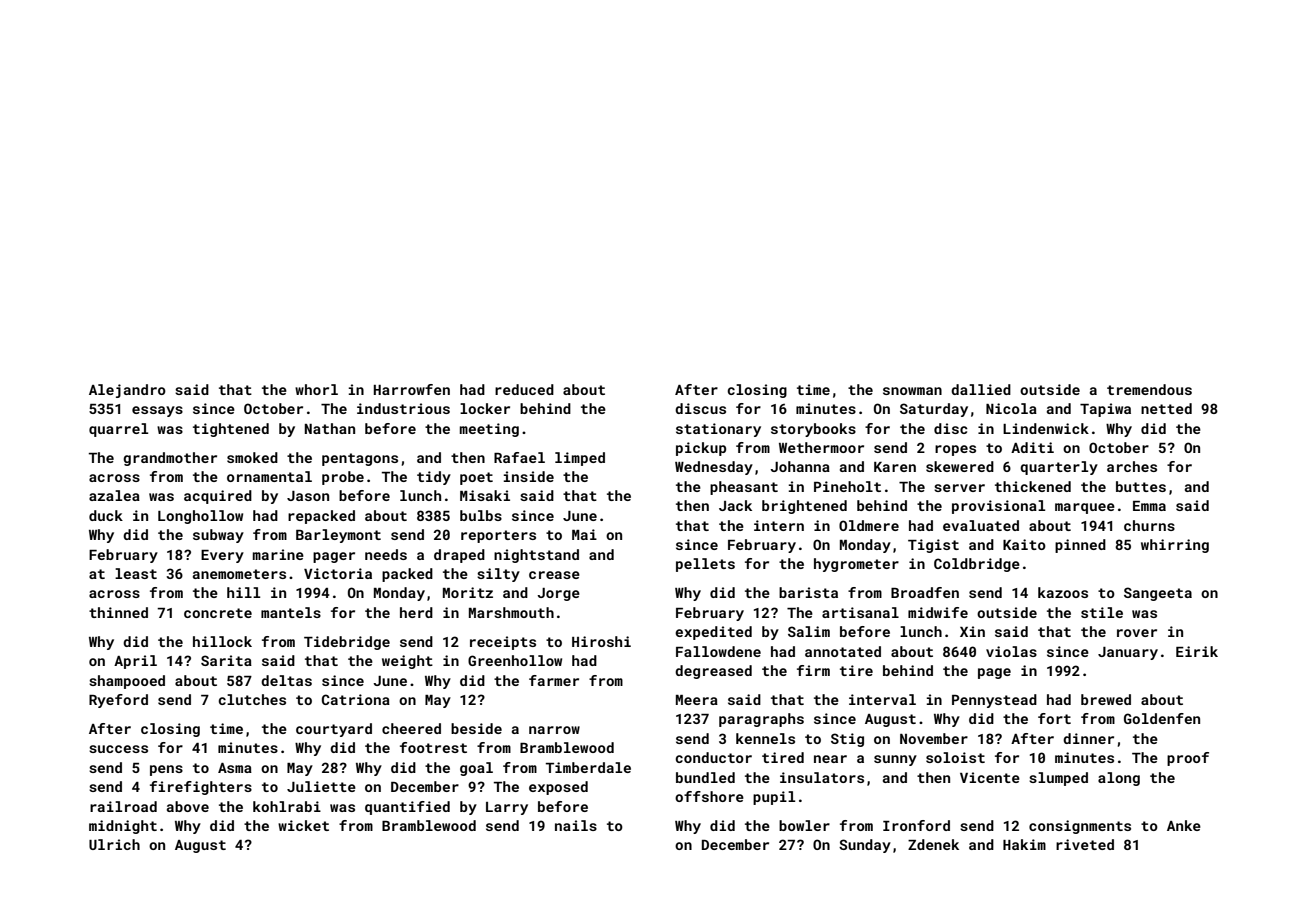 Image resolution: width=1308 pixels, height=924 pixels. Describe the element at coordinates (347, 643) in the screenshot. I see `Tidebridge` at that location.
